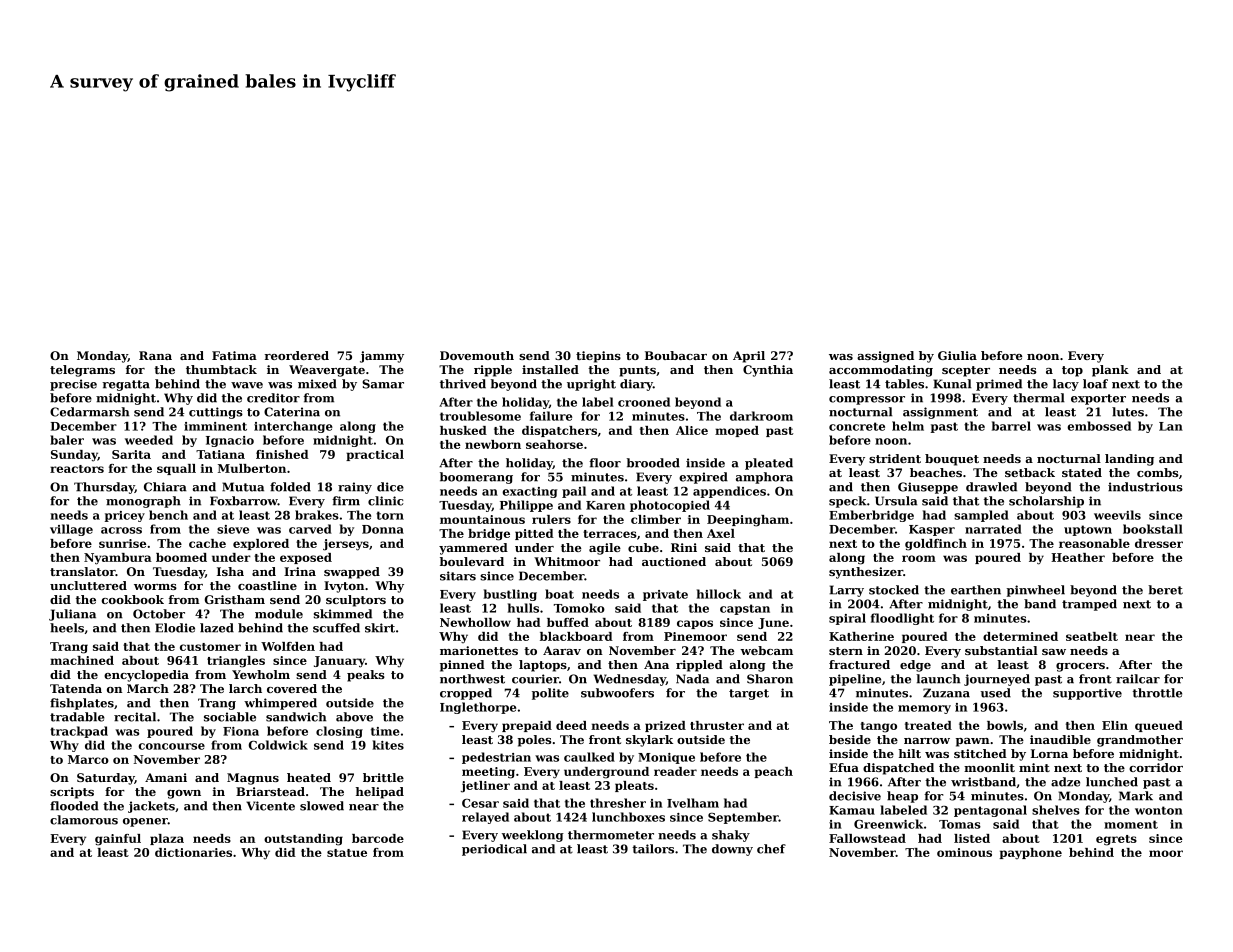 This page has width=1233, height=952. Describe the element at coordinates (936, 545) in the page. I see `goldfinch` at that location.
